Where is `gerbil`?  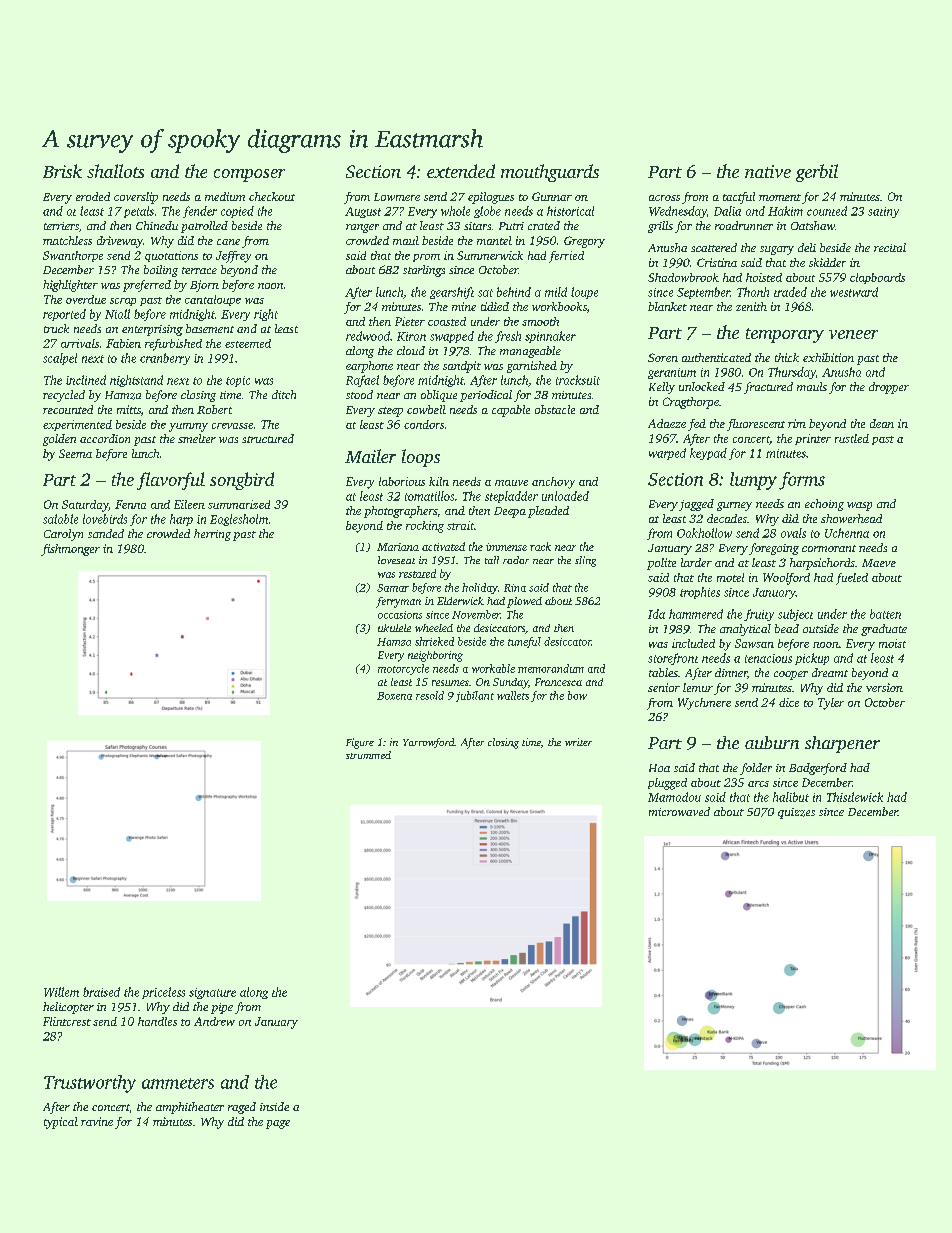
gerbil is located at coordinates (817, 173).
